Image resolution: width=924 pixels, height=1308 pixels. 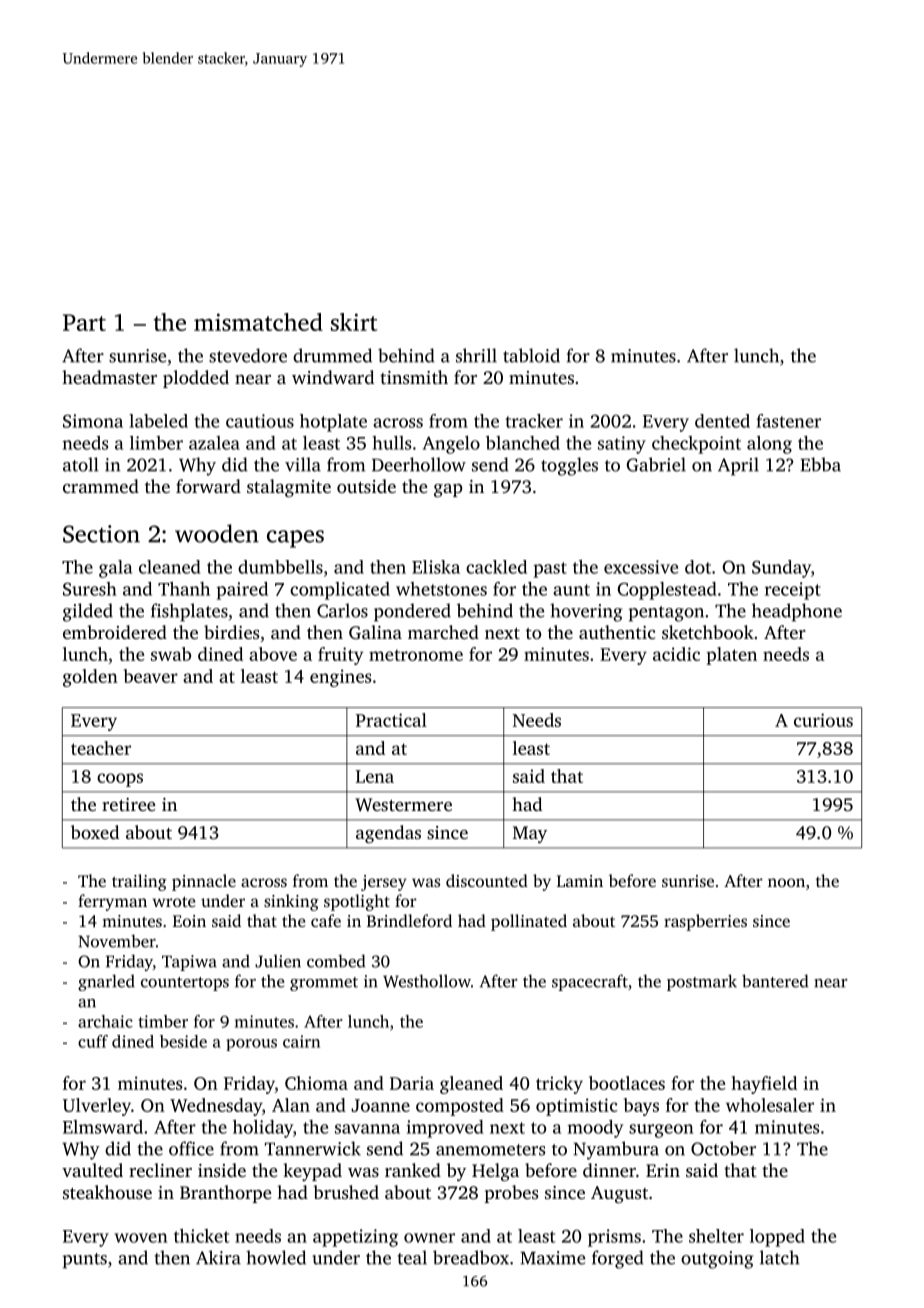 What do you see at coordinates (158, 421) in the page?
I see `labeled` at bounding box center [158, 421].
